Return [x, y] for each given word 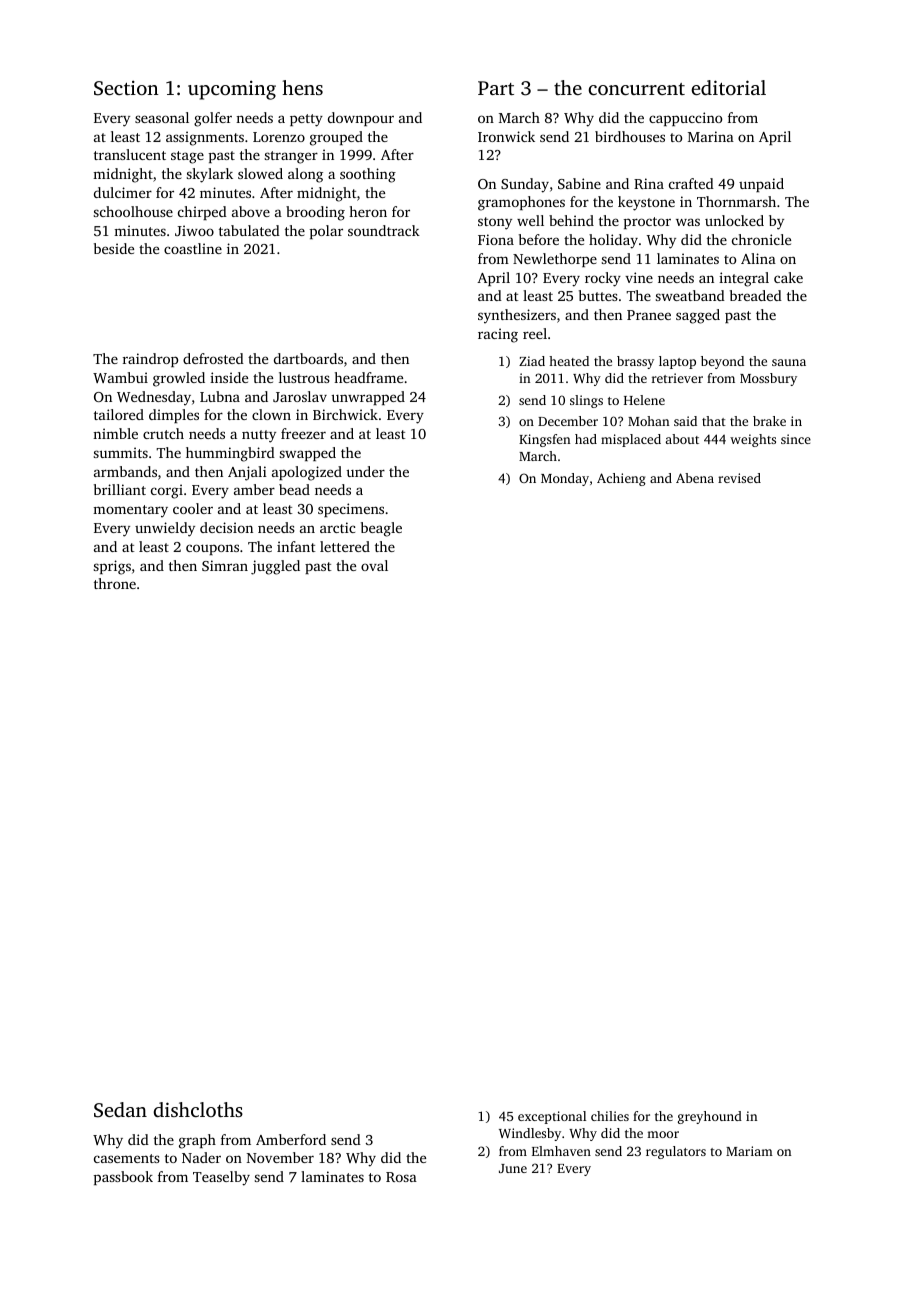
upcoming [232, 90]
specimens [351, 510]
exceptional [552, 1117]
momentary [130, 511]
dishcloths [198, 1109]
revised [739, 478]
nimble [115, 433]
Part [496, 88]
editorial [728, 87]
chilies [610, 1116]
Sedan [120, 1110]
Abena [695, 478]
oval [374, 565]
